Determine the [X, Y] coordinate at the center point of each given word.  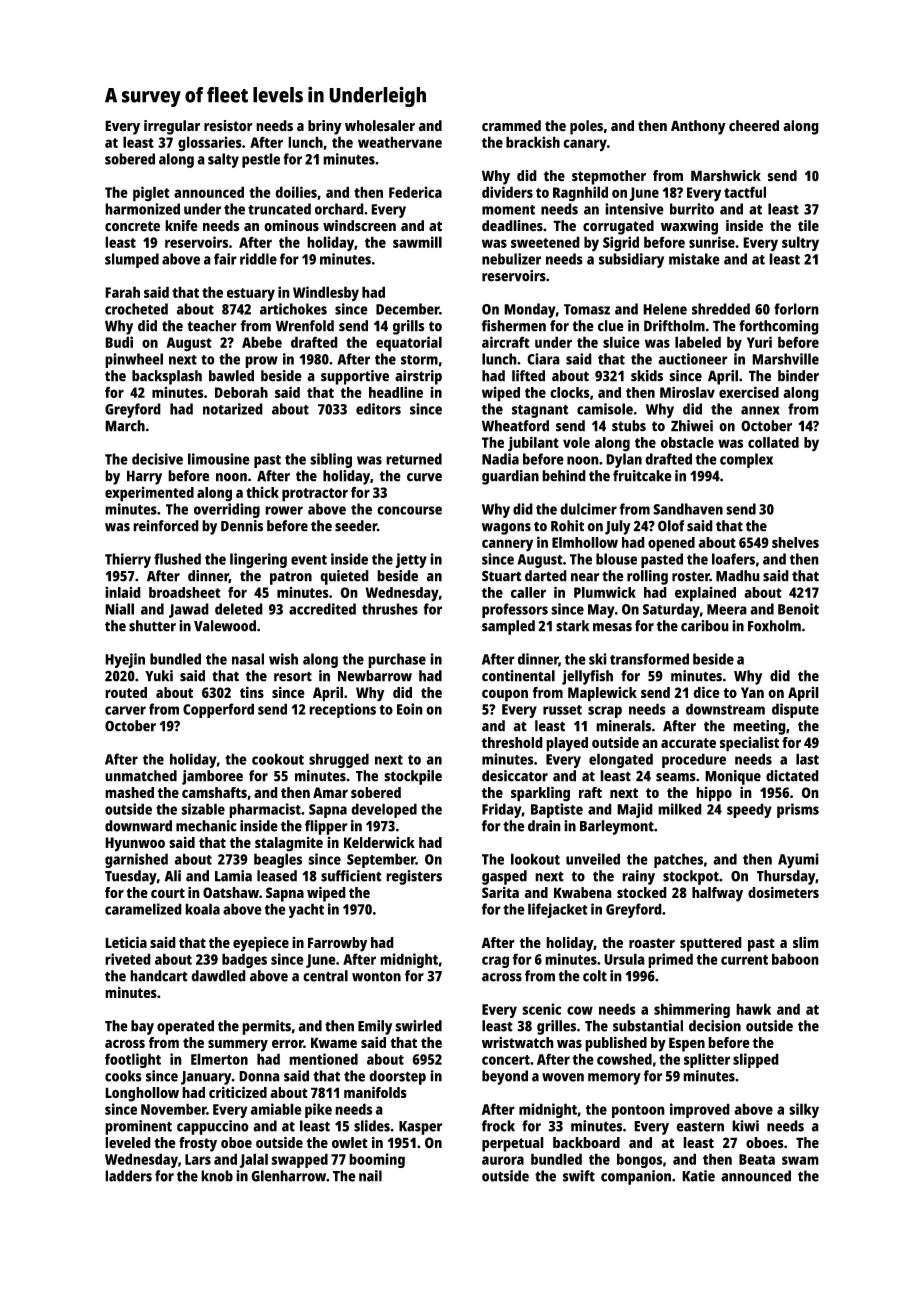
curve [424, 477]
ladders [128, 1176]
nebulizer [511, 259]
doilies [296, 192]
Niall [119, 609]
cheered [754, 126]
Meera [727, 609]
